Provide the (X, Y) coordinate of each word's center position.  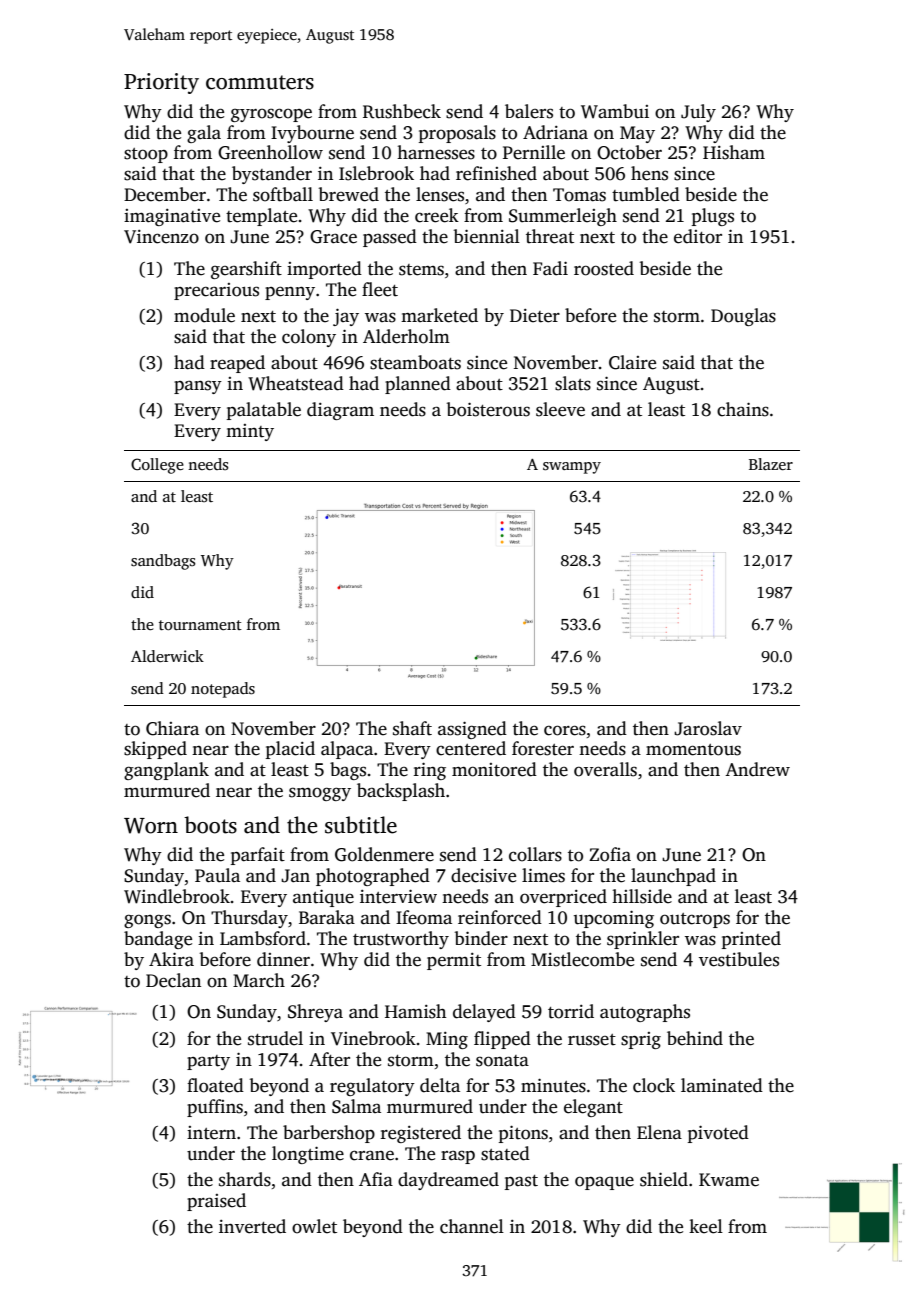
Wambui (615, 111)
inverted (252, 1226)
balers (529, 111)
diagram (340, 411)
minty (250, 432)
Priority (161, 83)
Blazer (771, 464)
